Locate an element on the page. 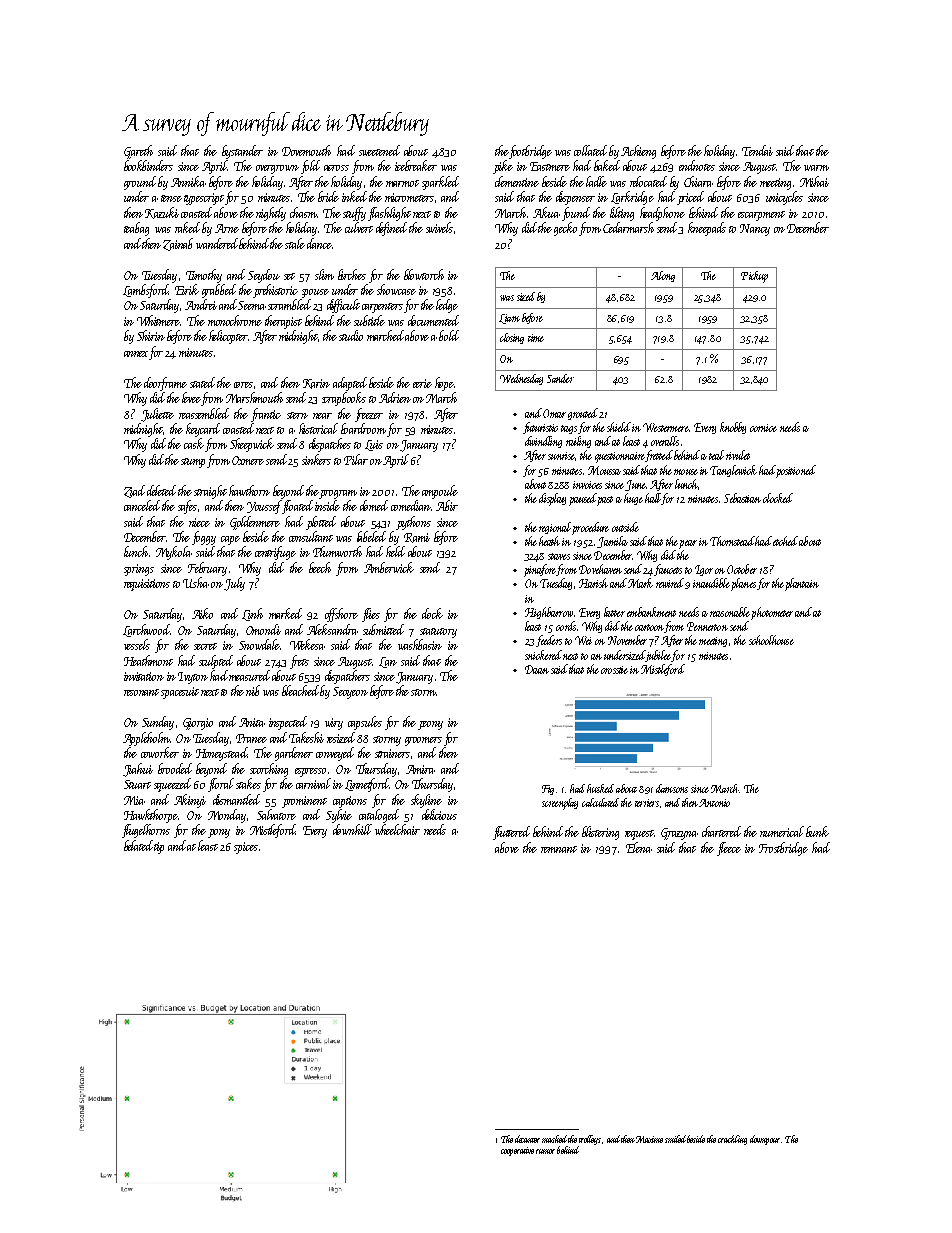  raked is located at coordinates (187, 227).
